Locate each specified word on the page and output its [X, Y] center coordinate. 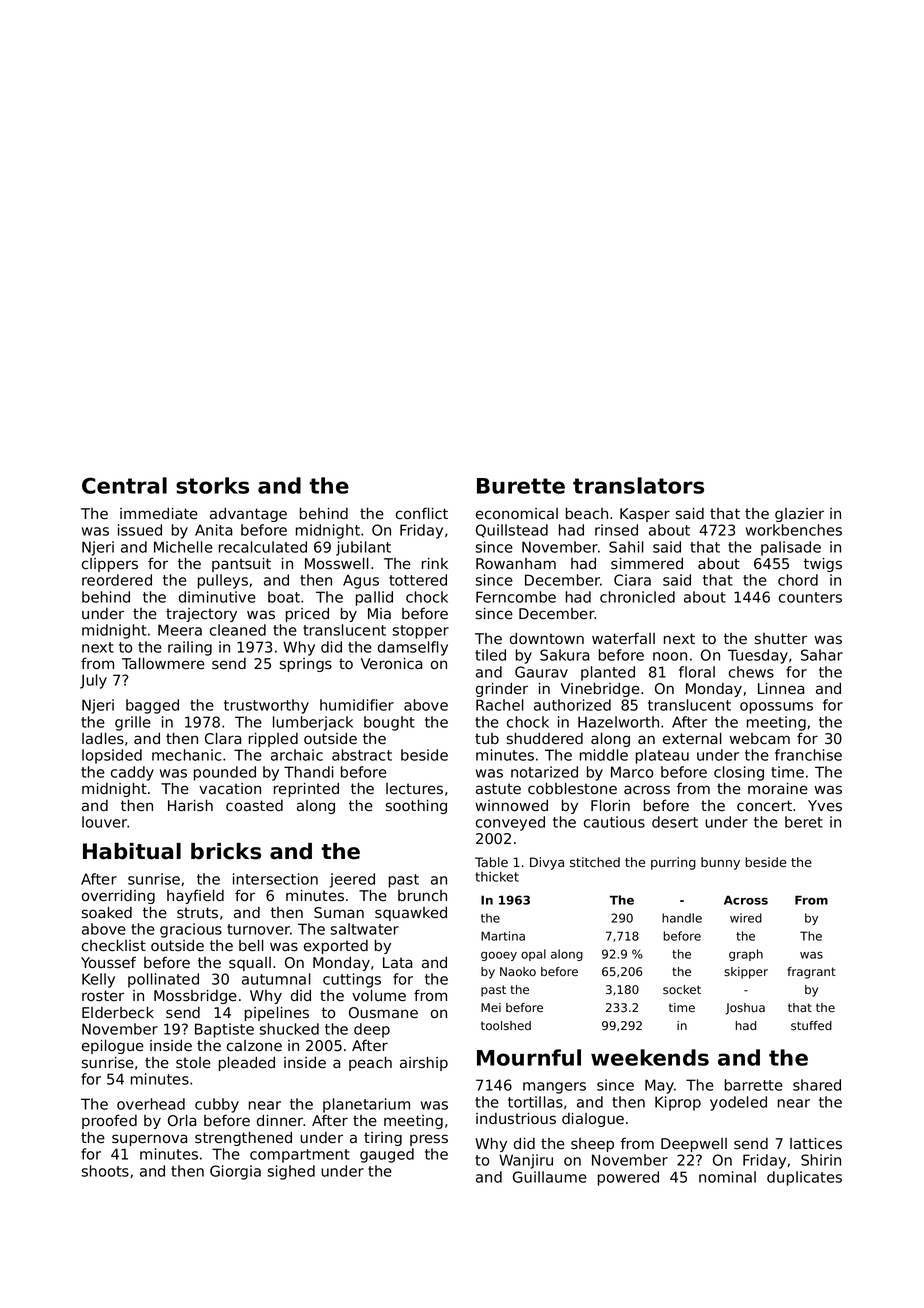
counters [810, 597]
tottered [418, 580]
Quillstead [512, 531]
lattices [816, 1144]
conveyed [510, 823]
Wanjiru [526, 1161]
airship [424, 1064]
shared [817, 1085]
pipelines [277, 1014]
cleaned [238, 630]
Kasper [645, 515]
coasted [254, 806]
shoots [105, 1171]
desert [675, 822]
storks [212, 485]
